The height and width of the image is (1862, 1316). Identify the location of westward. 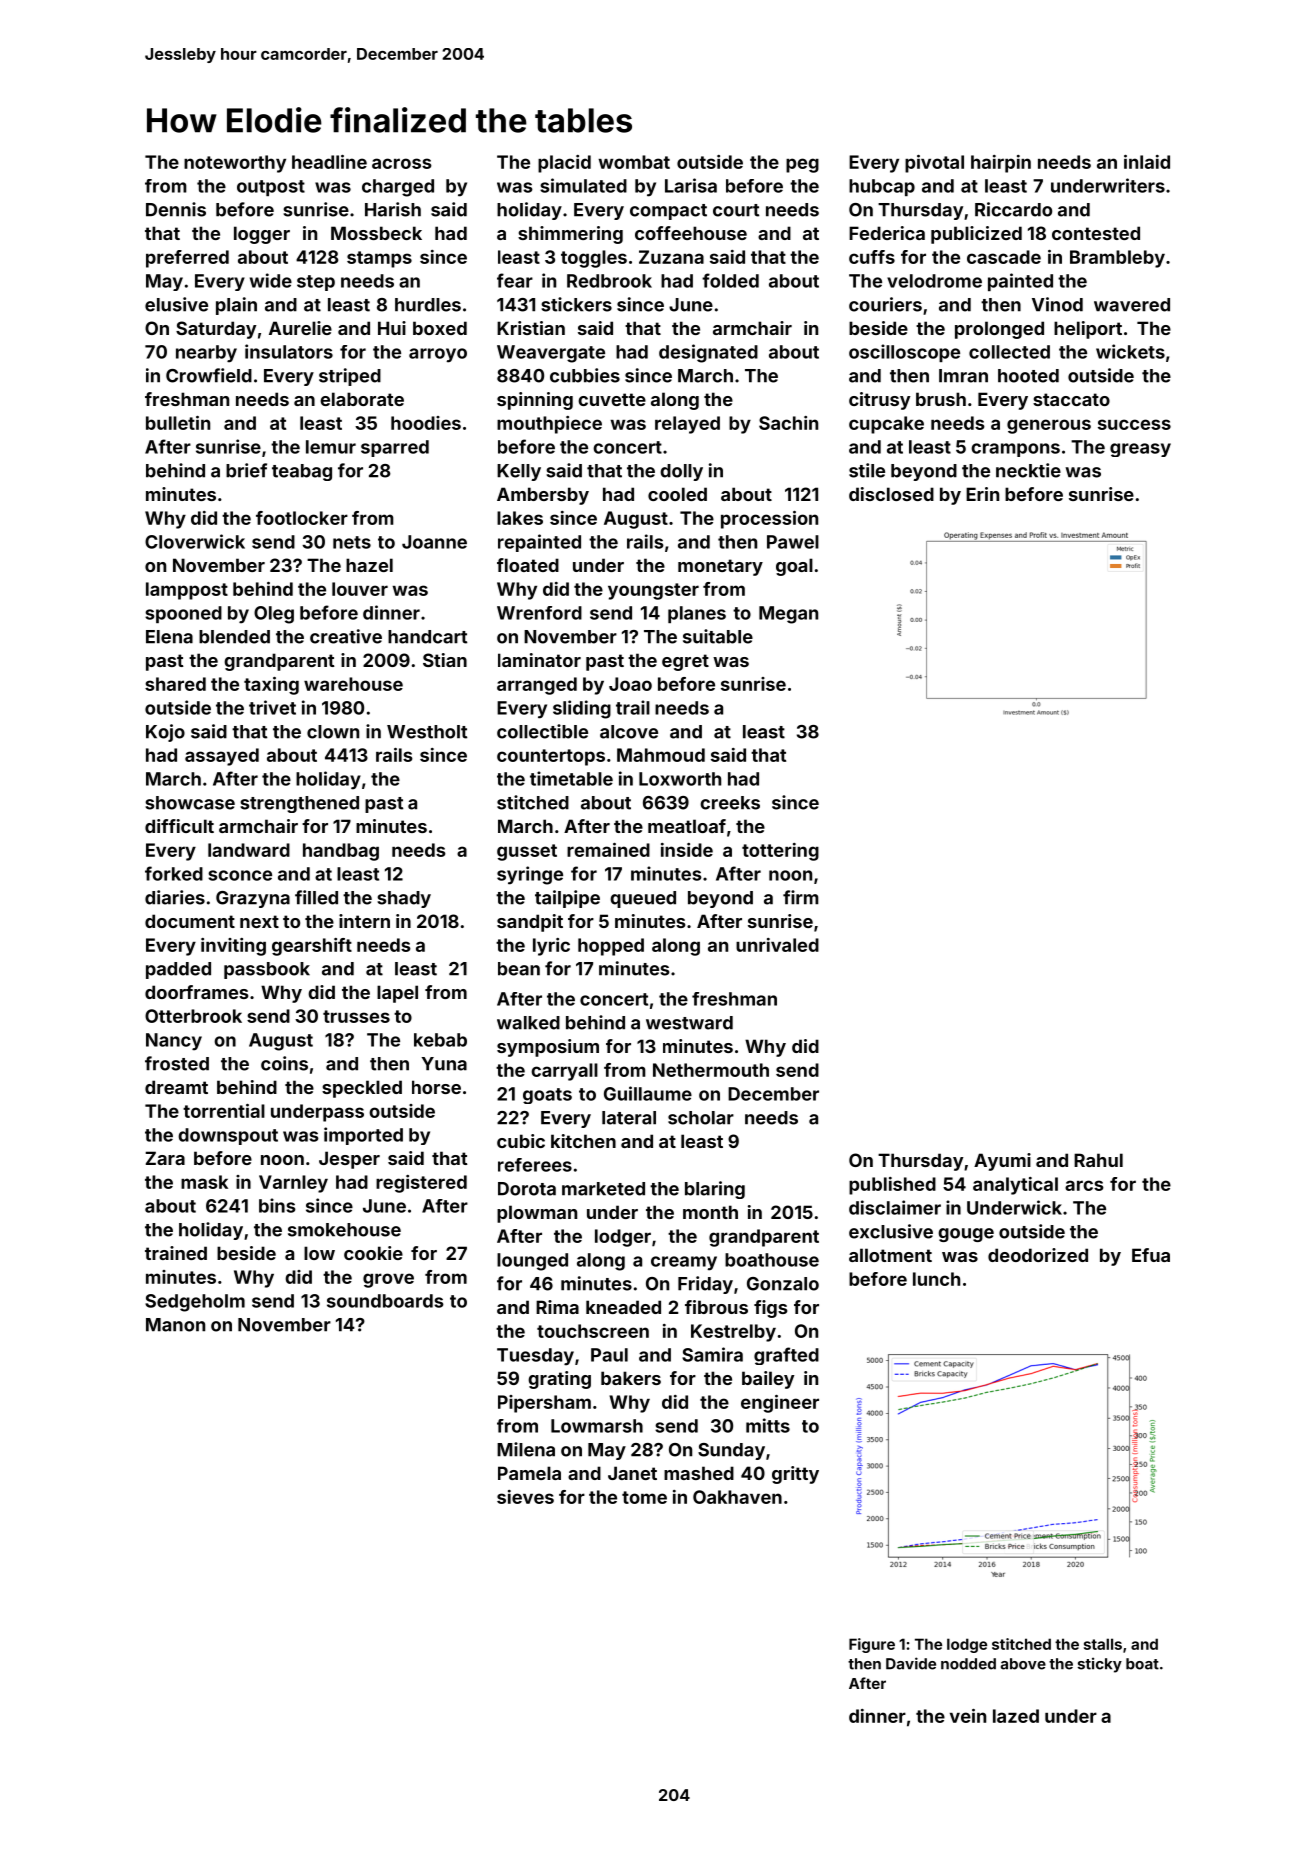
(689, 1023).
